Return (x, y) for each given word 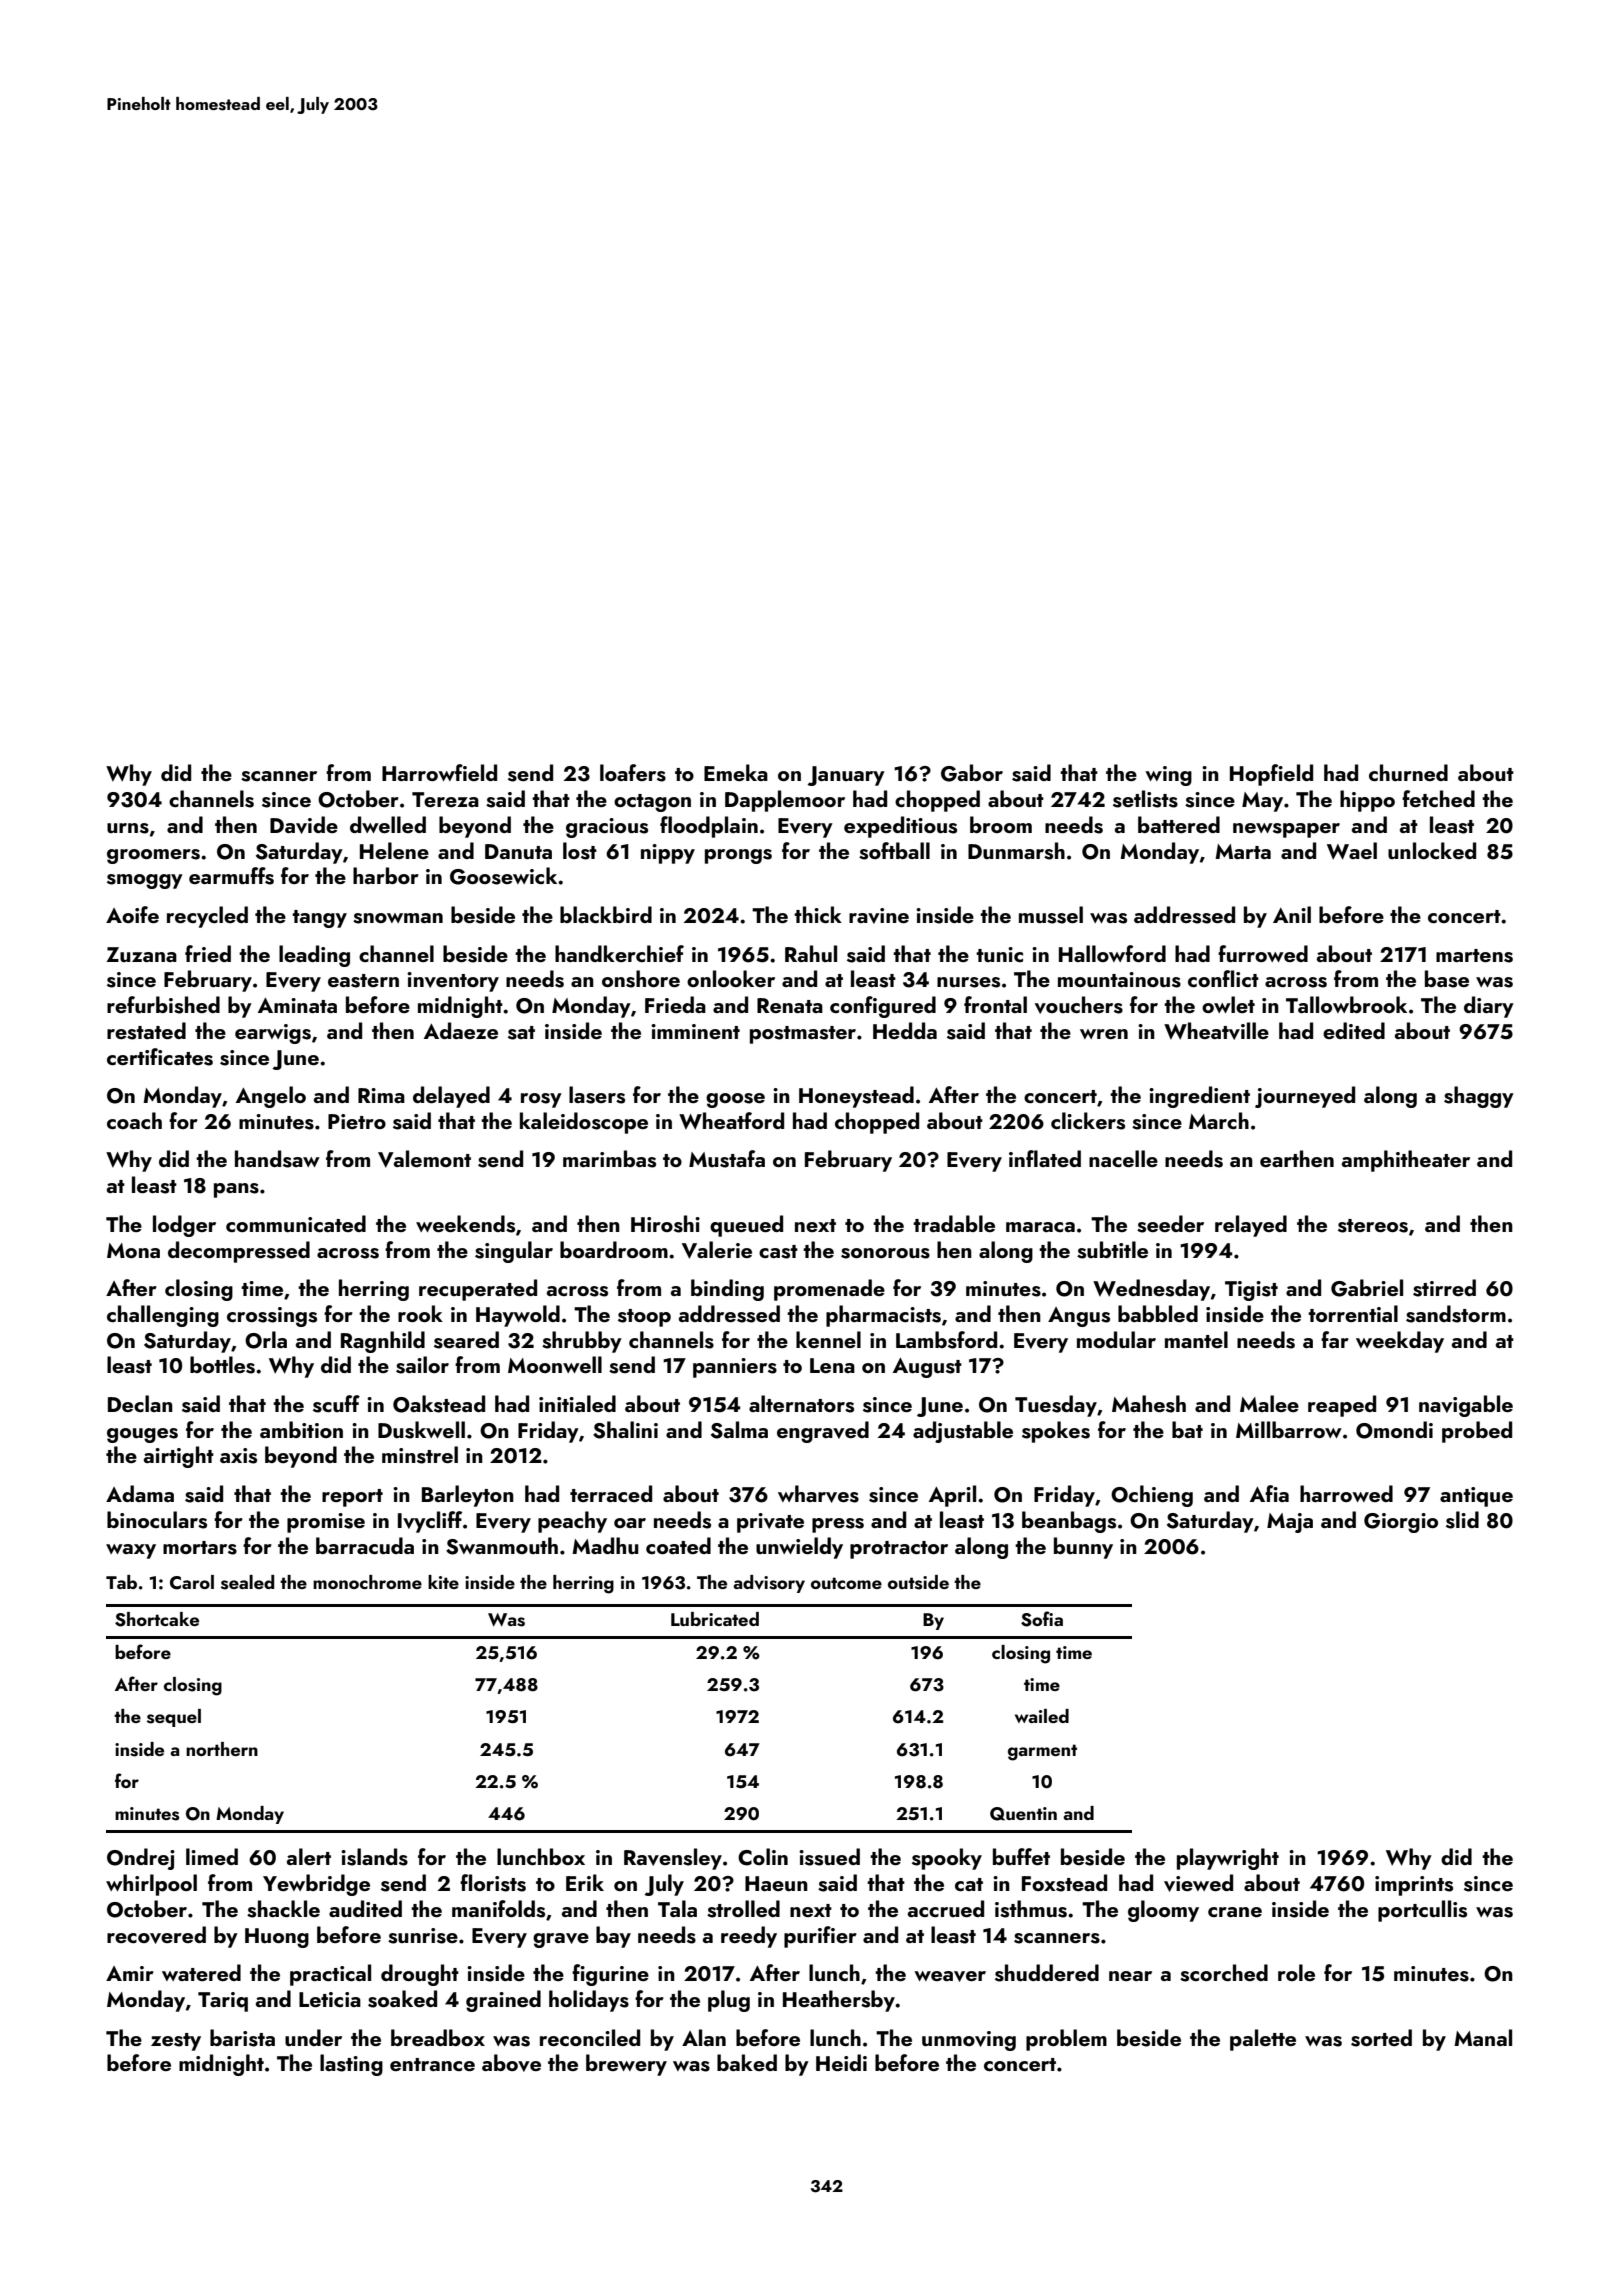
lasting (351, 2065)
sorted (1381, 2038)
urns (128, 828)
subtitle (1112, 1250)
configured (883, 1007)
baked (747, 2062)
